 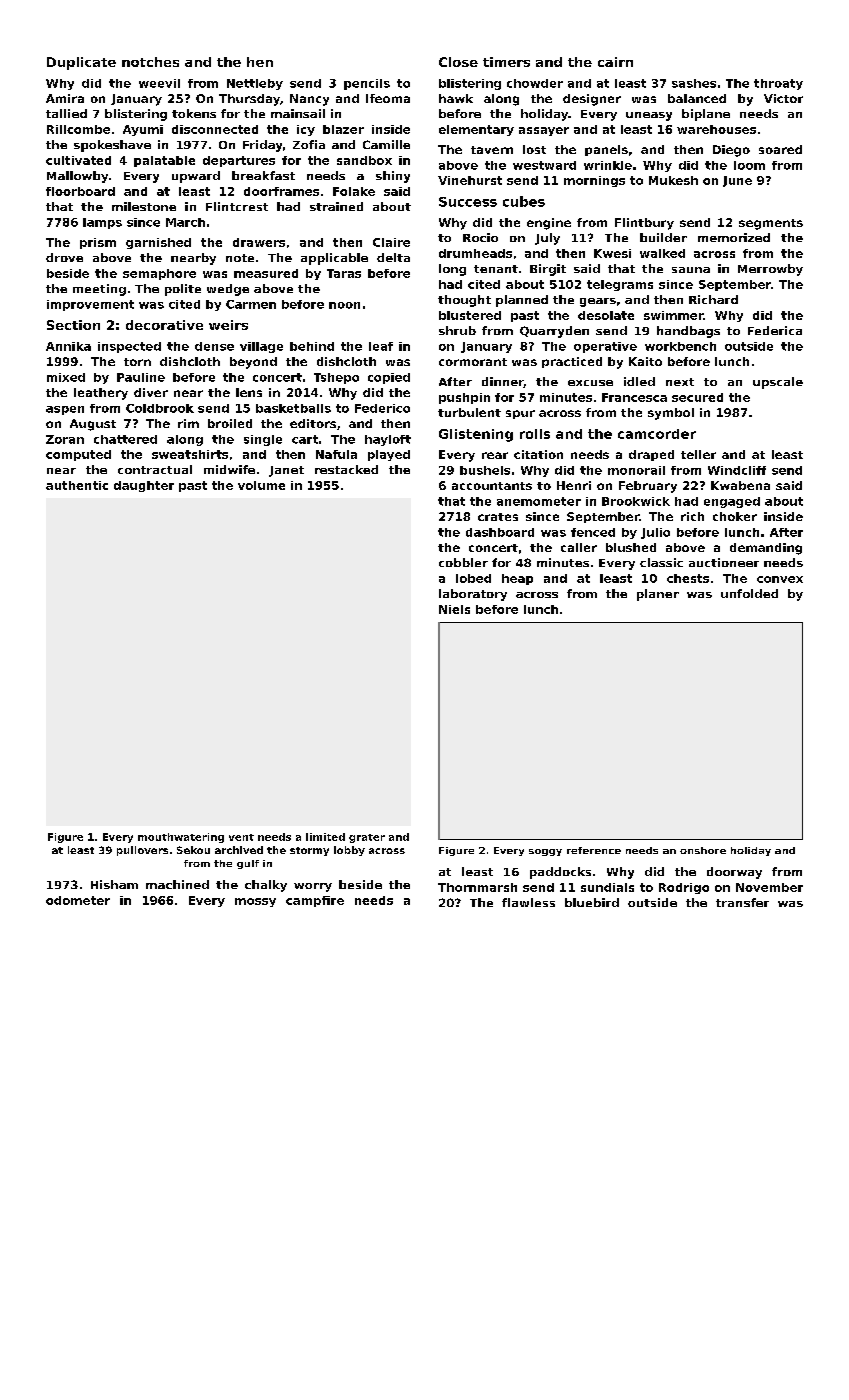 What do you see at coordinates (388, 98) in the screenshot?
I see `Ifeoma` at bounding box center [388, 98].
